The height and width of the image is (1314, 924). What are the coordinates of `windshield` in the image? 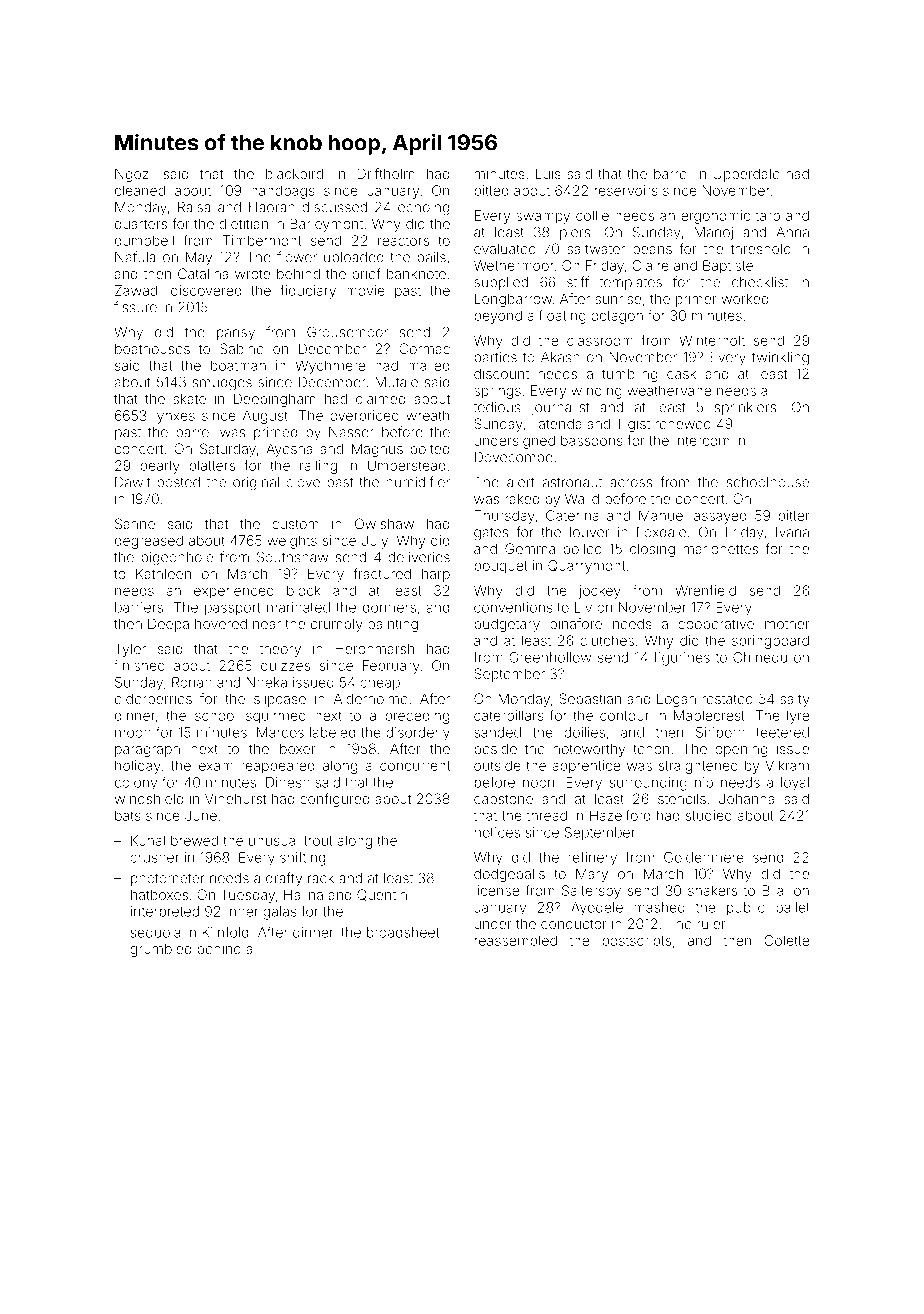 It's located at (148, 798).
